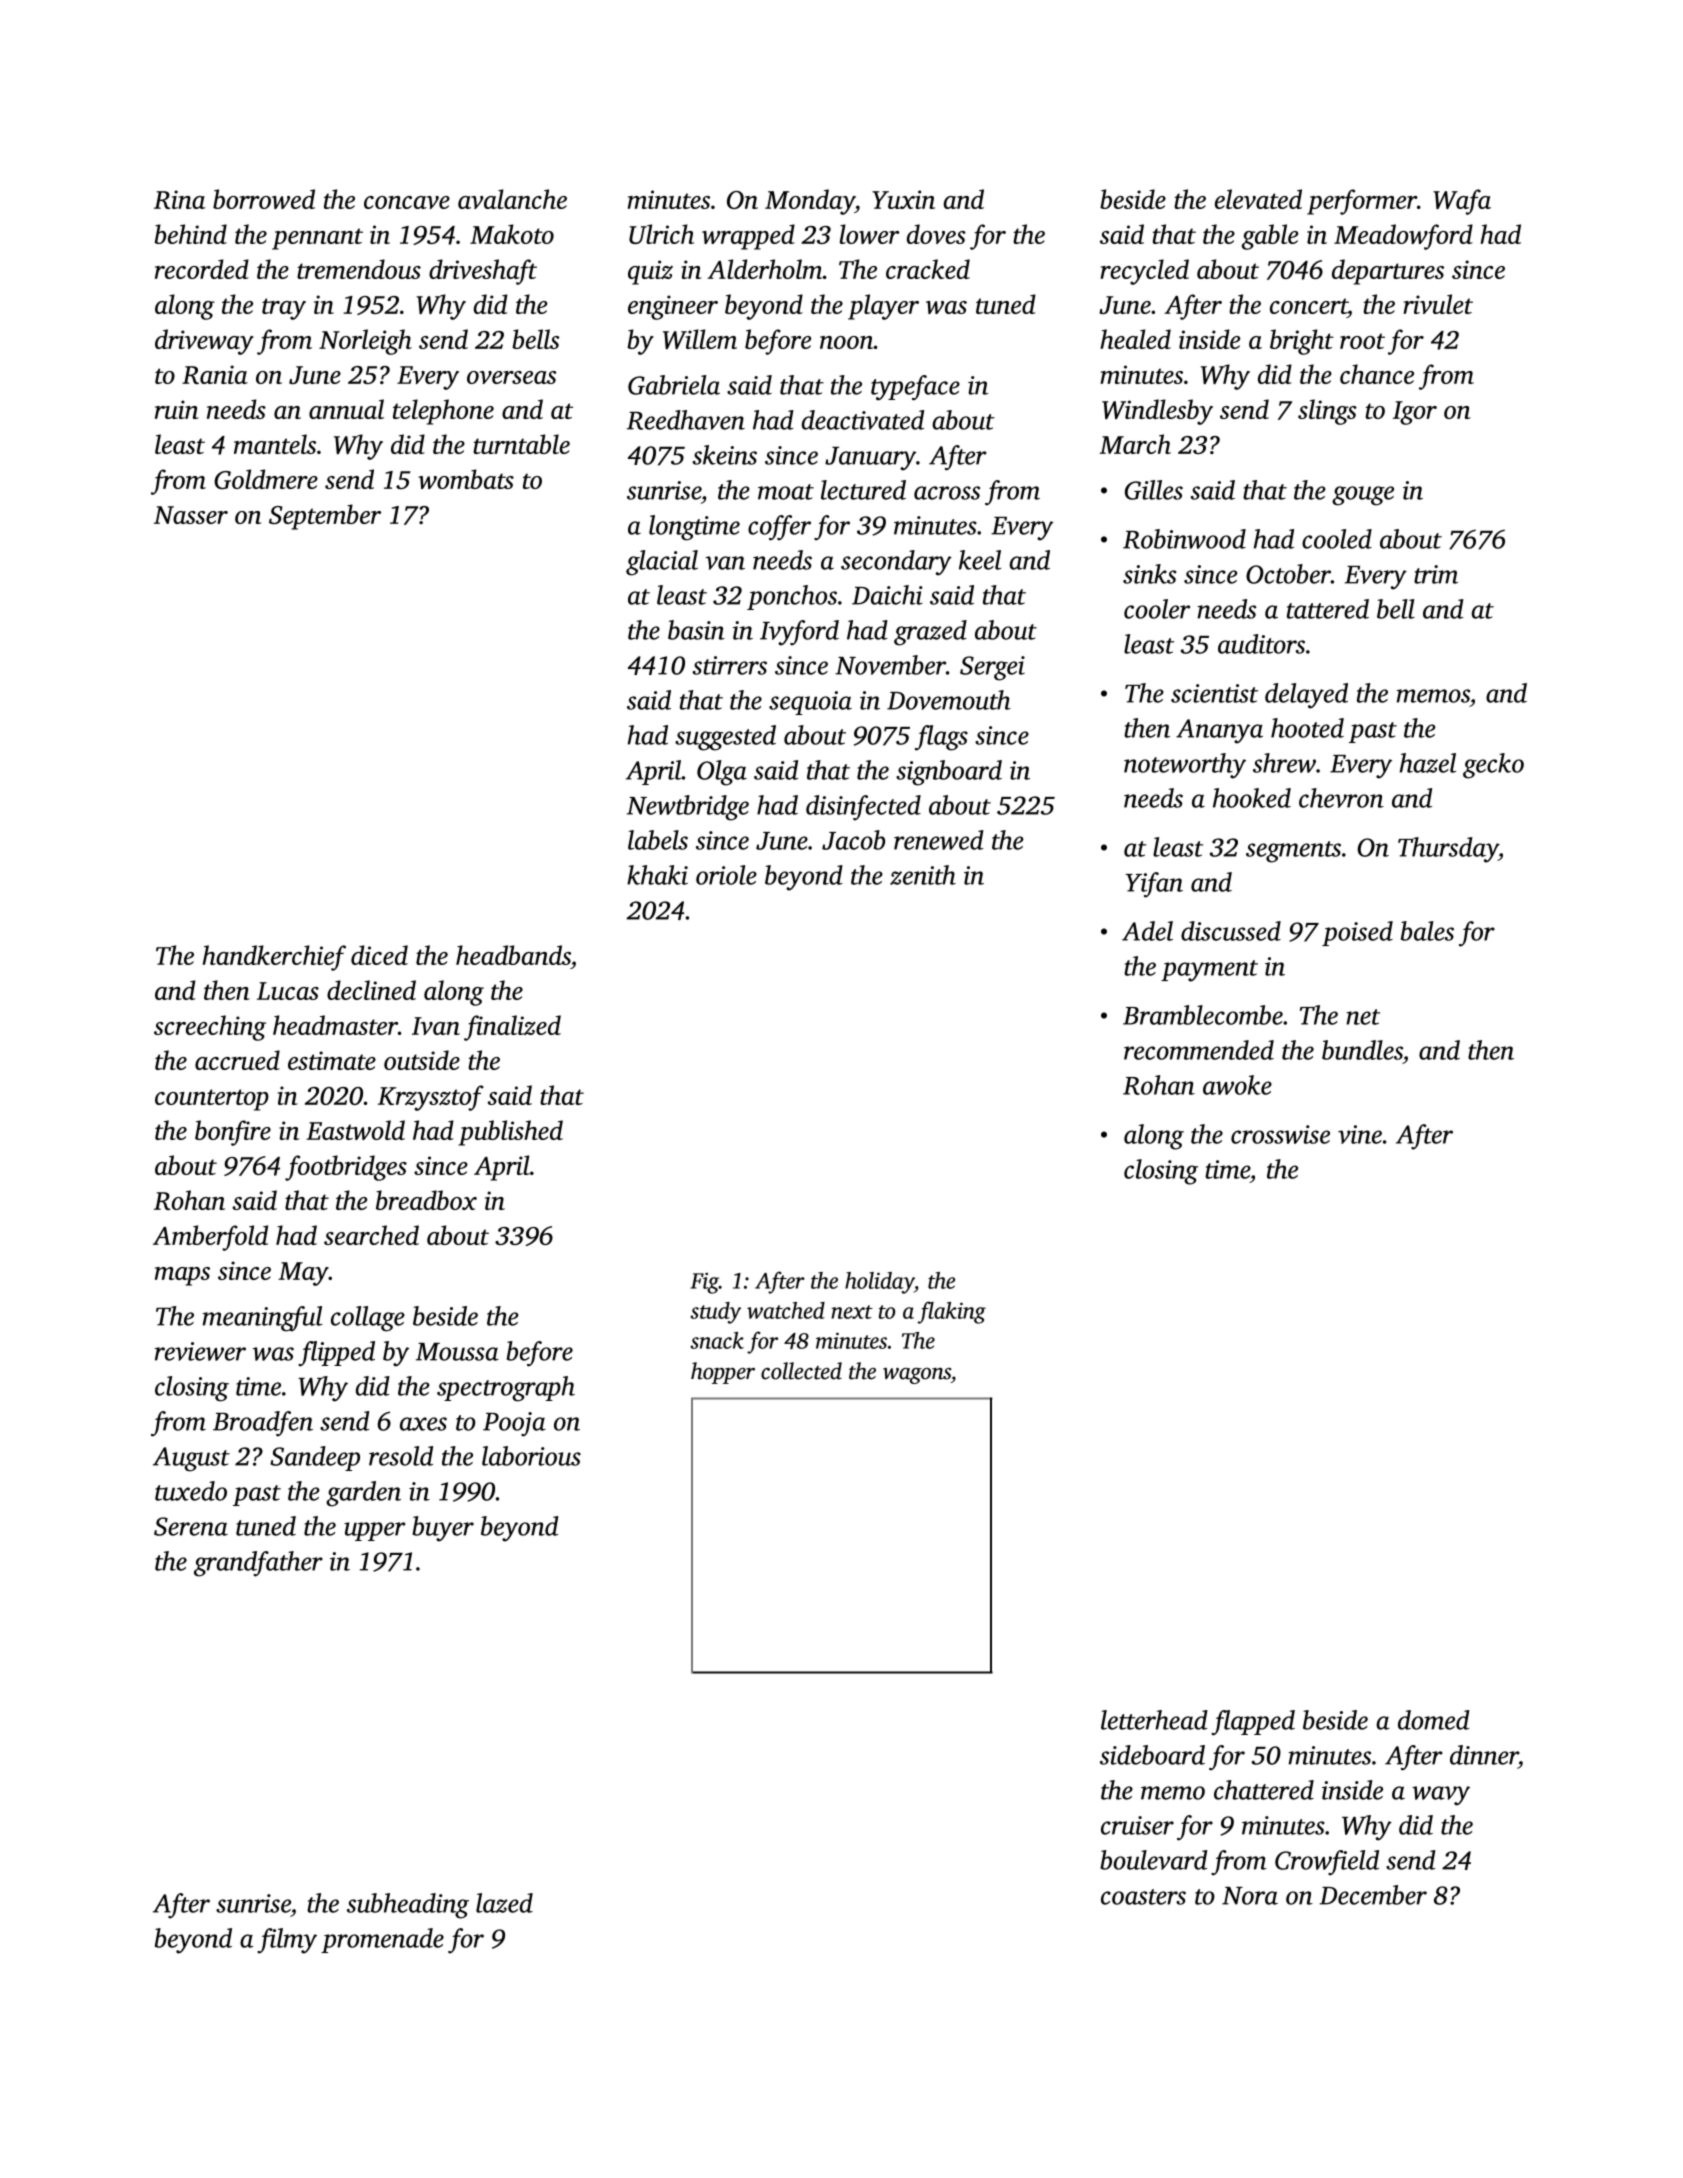  Describe the element at coordinates (1360, 1134) in the image. I see `vine` at that location.
